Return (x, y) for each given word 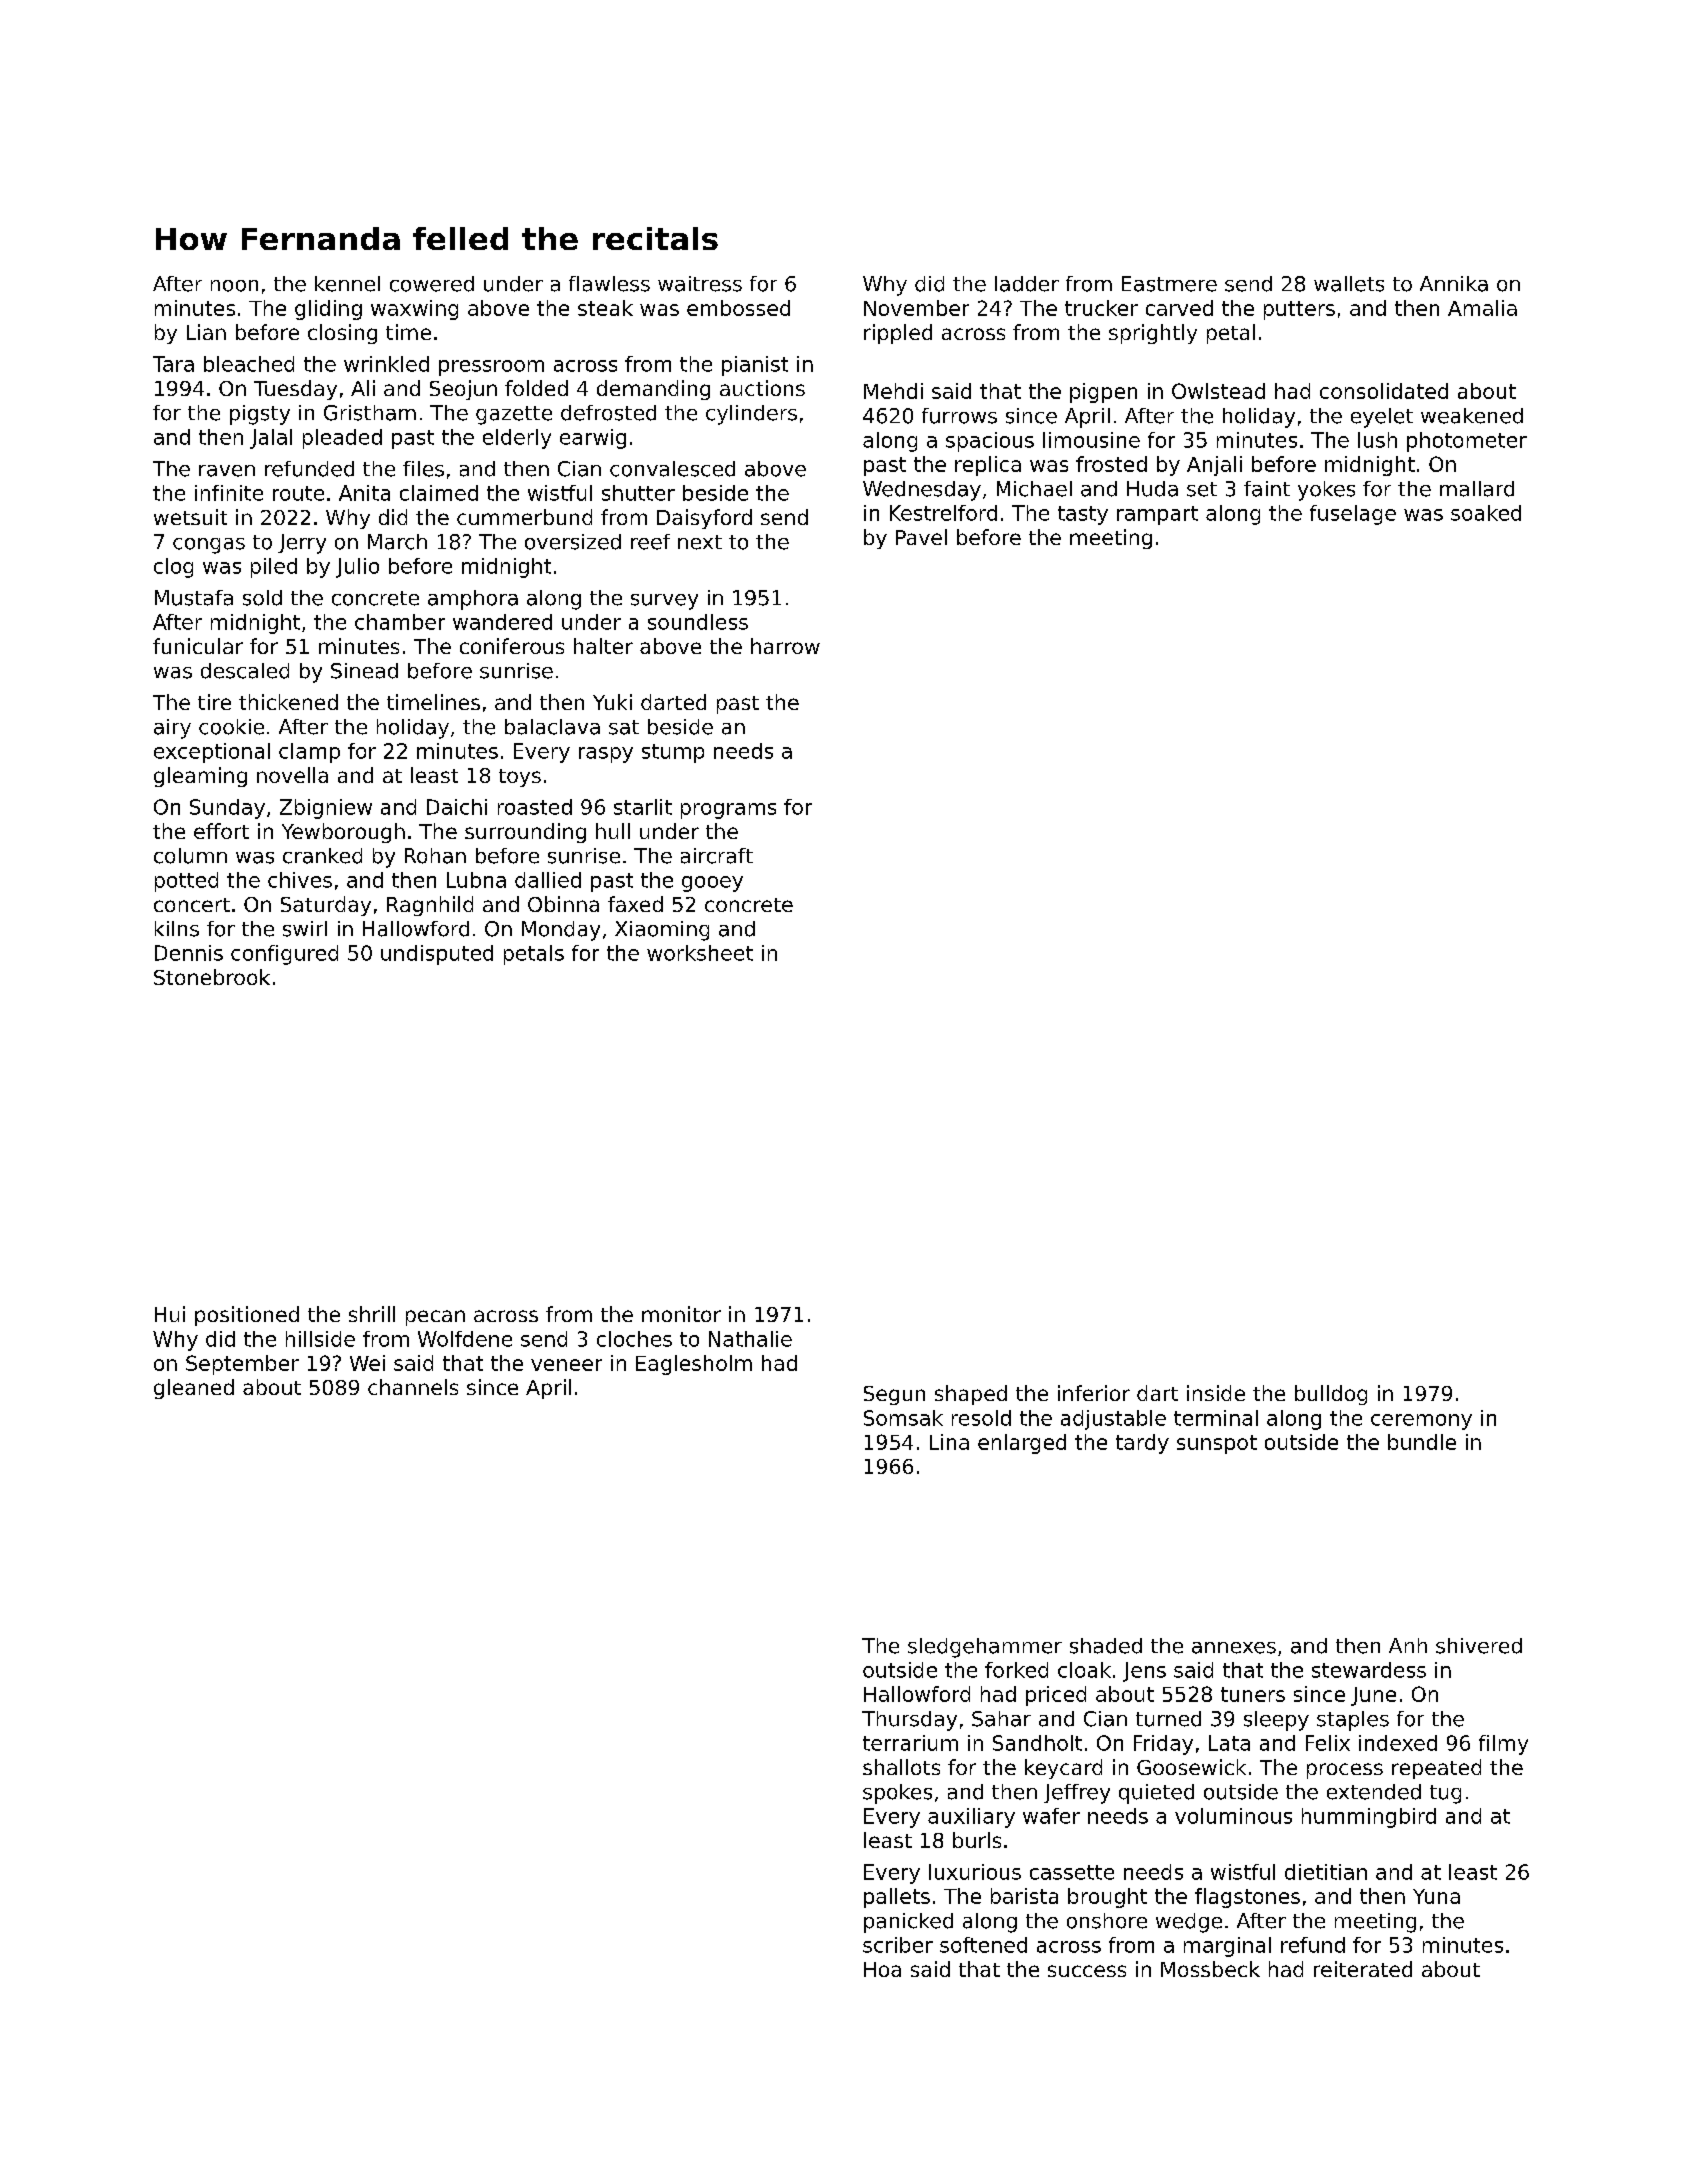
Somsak (903, 1418)
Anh (1408, 1645)
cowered (432, 284)
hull (613, 831)
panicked (908, 1923)
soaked (1486, 513)
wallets (1349, 284)
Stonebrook (212, 977)
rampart (1157, 515)
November (916, 308)
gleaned (194, 1389)
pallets (897, 1898)
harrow (785, 646)
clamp (309, 753)
